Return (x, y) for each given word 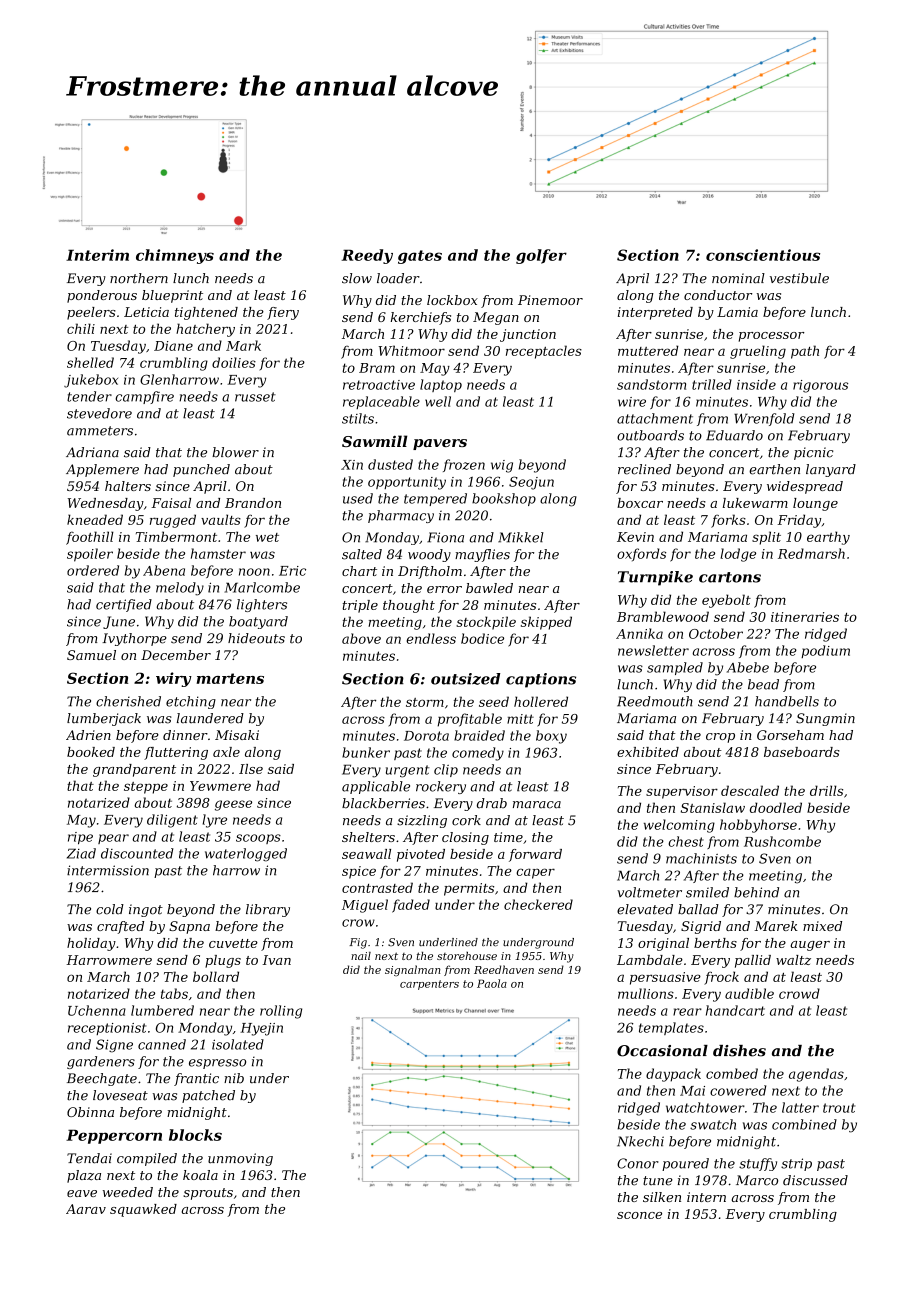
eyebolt (726, 601)
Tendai (89, 1158)
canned (162, 1044)
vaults (221, 519)
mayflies (482, 555)
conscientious (763, 255)
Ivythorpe (134, 639)
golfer (541, 256)
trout (839, 1108)
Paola (492, 983)
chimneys (175, 256)
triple (360, 606)
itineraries (805, 617)
